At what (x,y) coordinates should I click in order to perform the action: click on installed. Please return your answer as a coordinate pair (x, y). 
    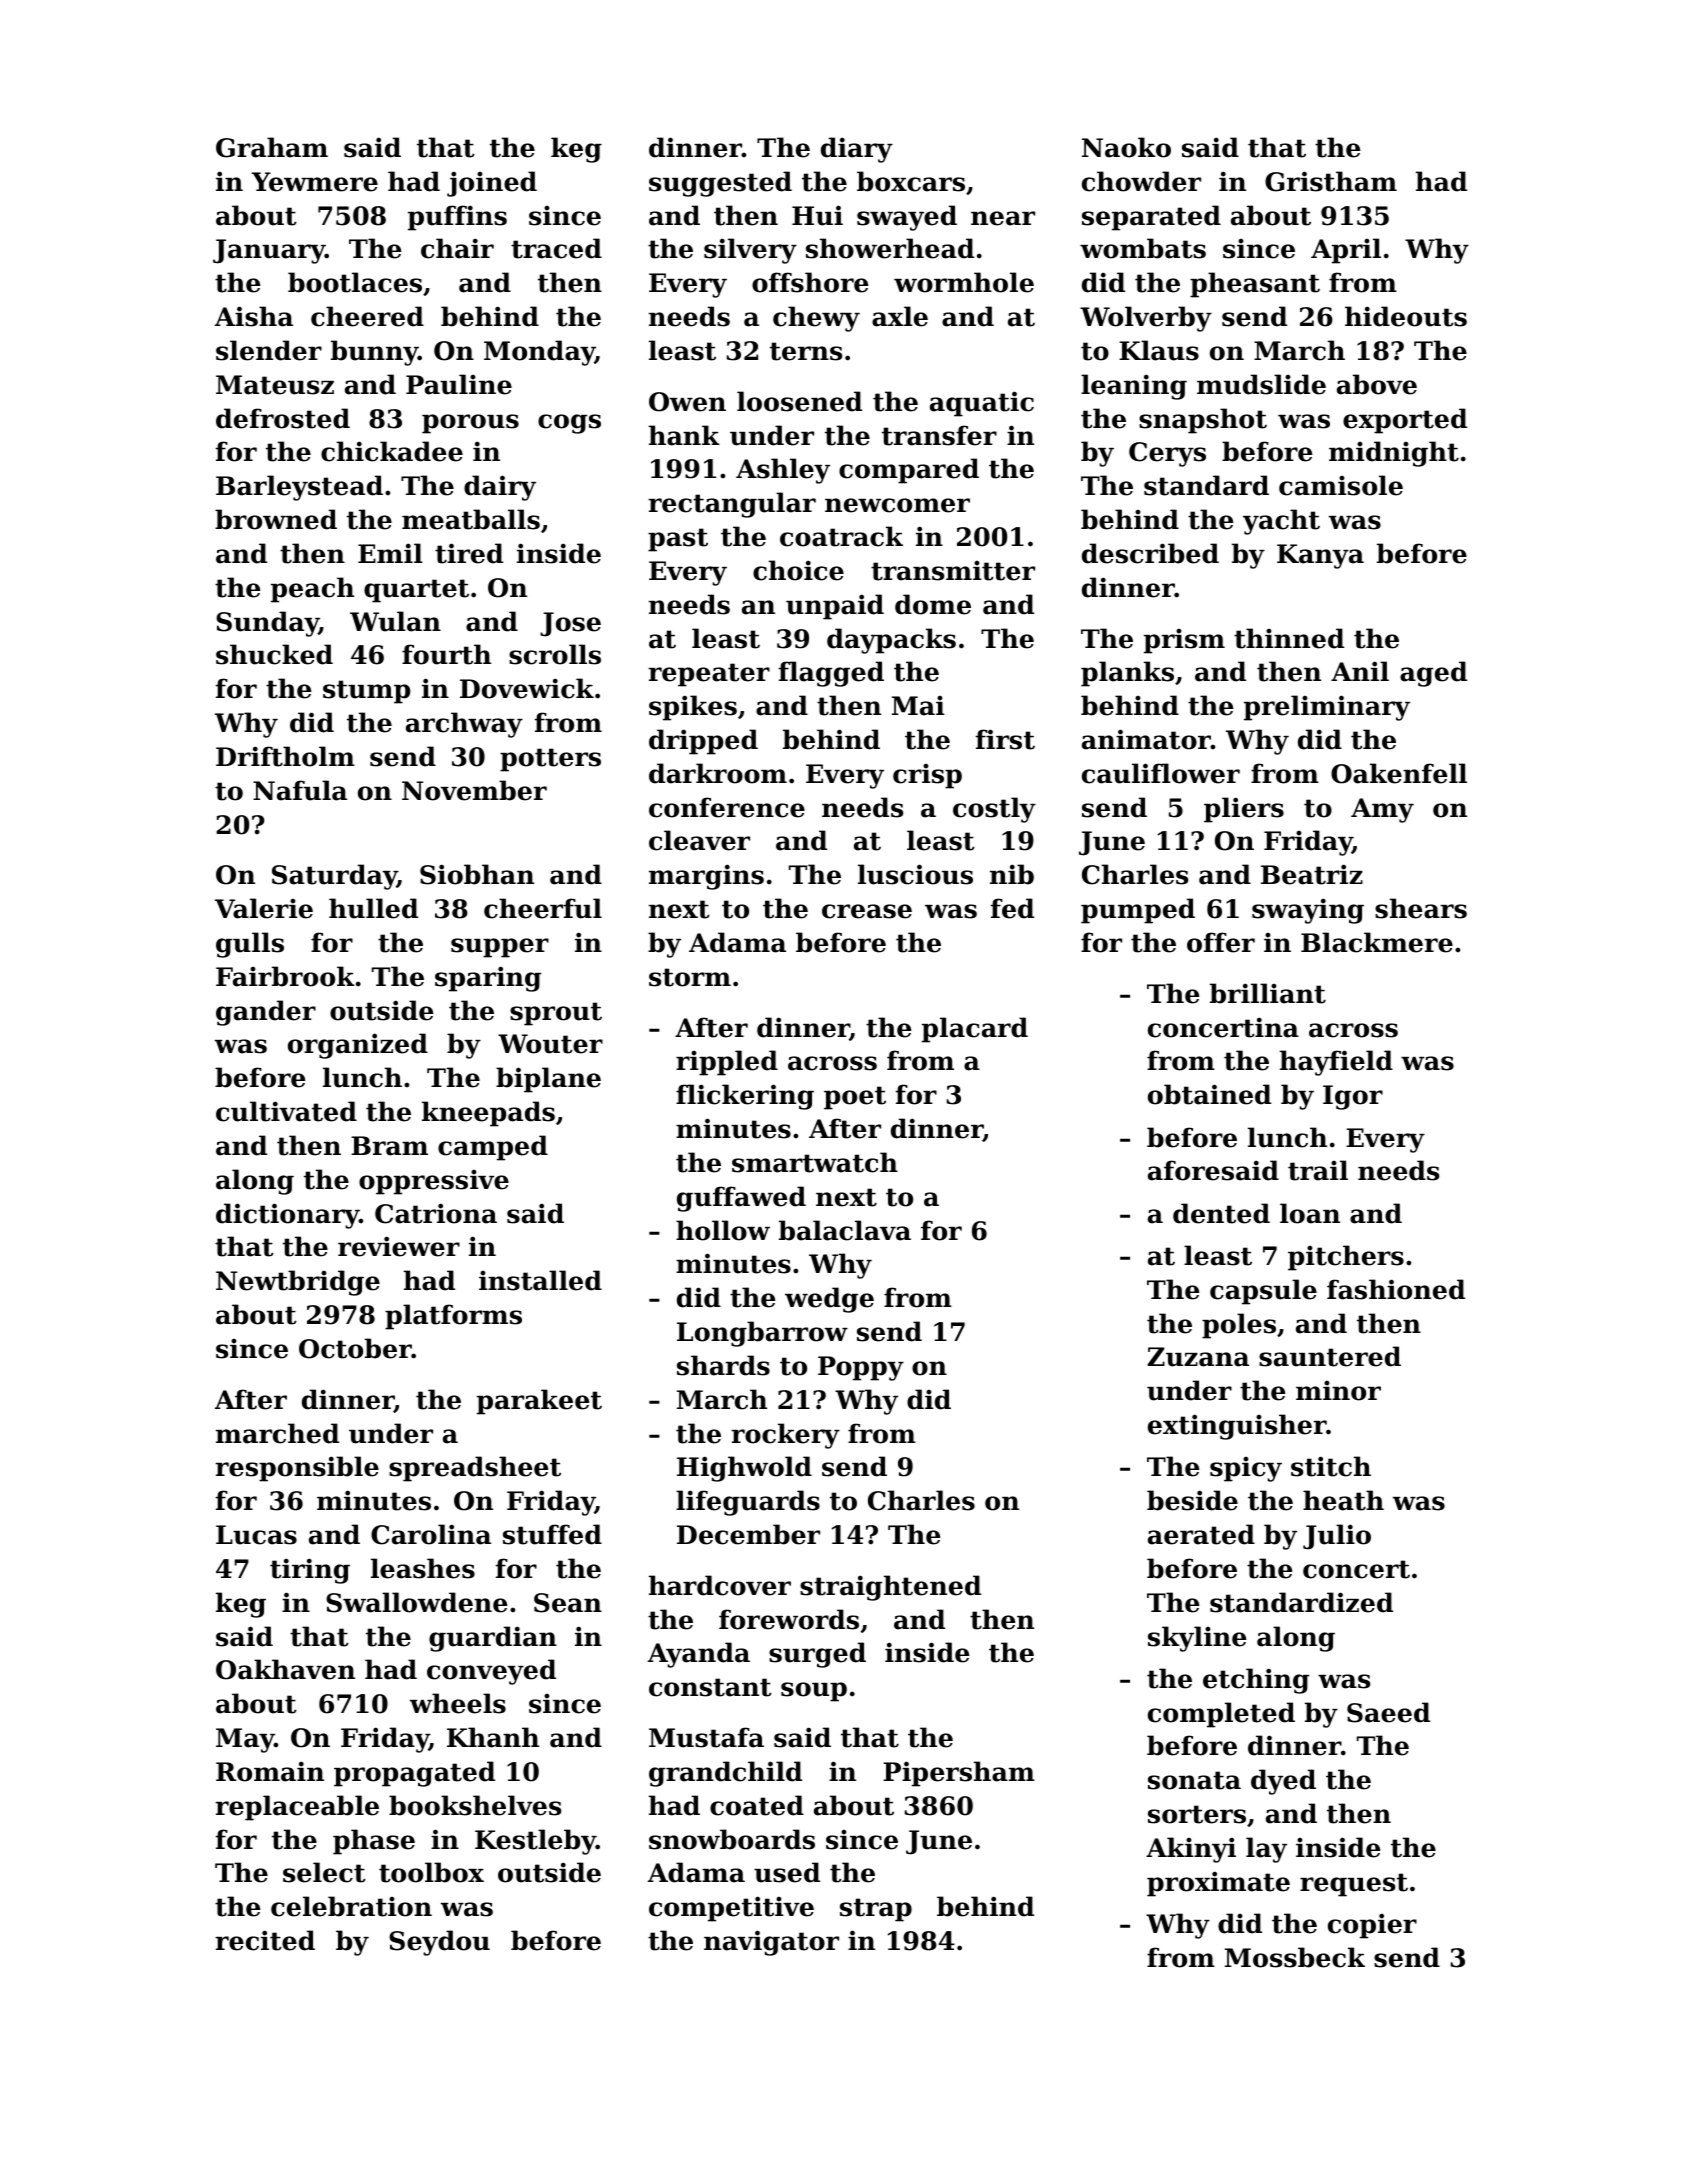
    Looking at the image, I should click on (540, 1280).
